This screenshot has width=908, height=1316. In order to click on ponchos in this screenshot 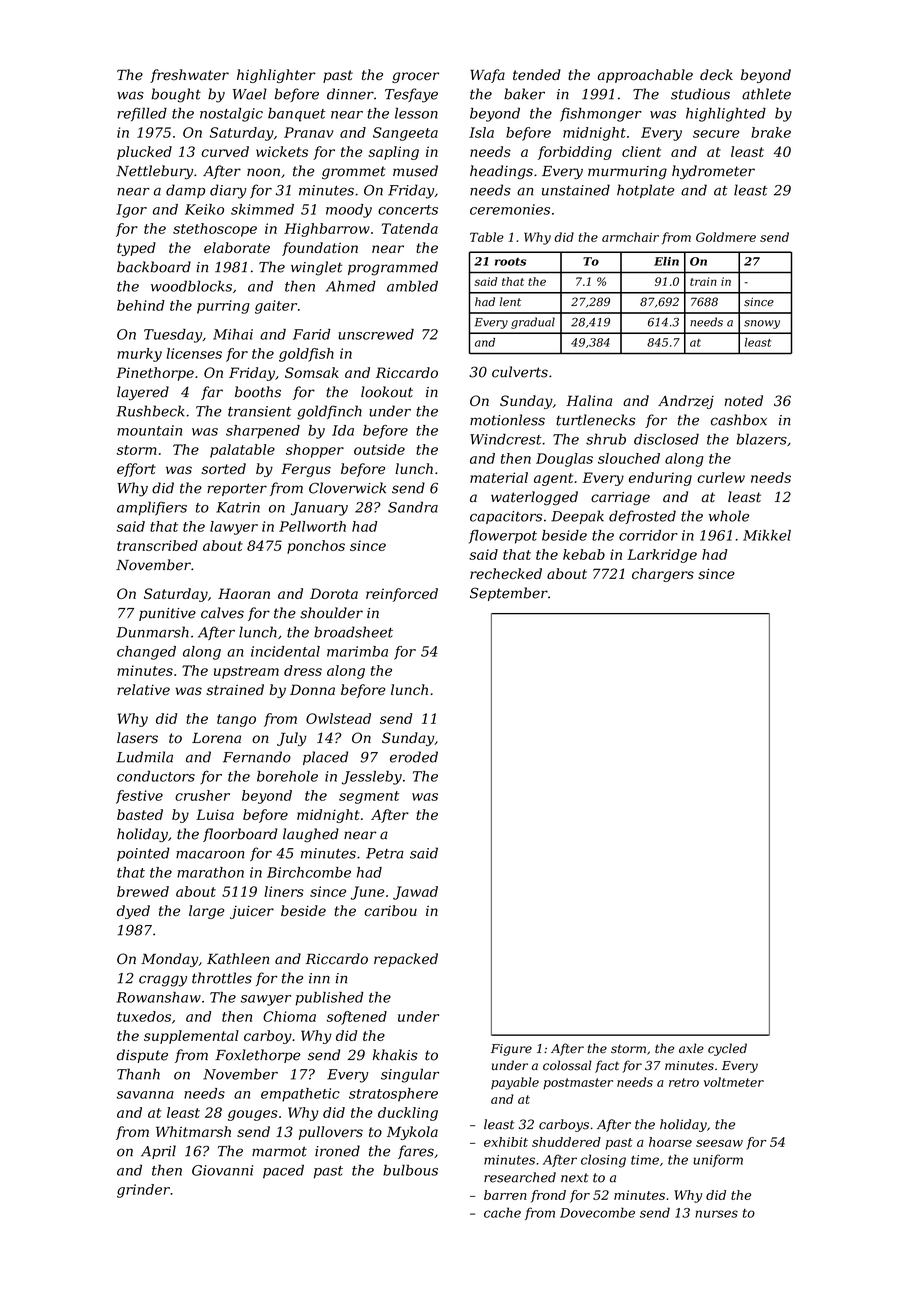, I will do `click(316, 547)`.
